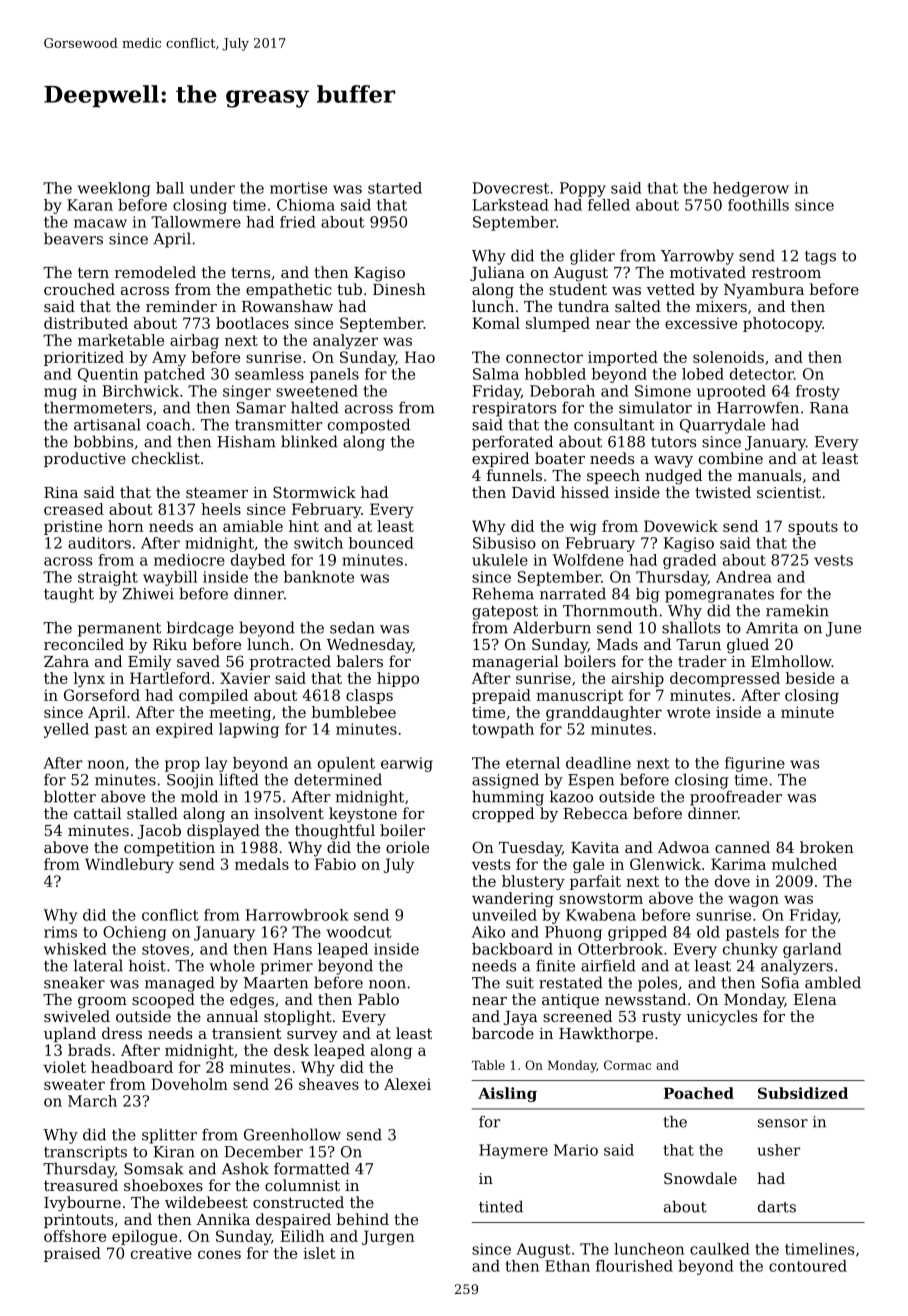  What do you see at coordinates (815, 999) in the image?
I see `Elena` at bounding box center [815, 999].
